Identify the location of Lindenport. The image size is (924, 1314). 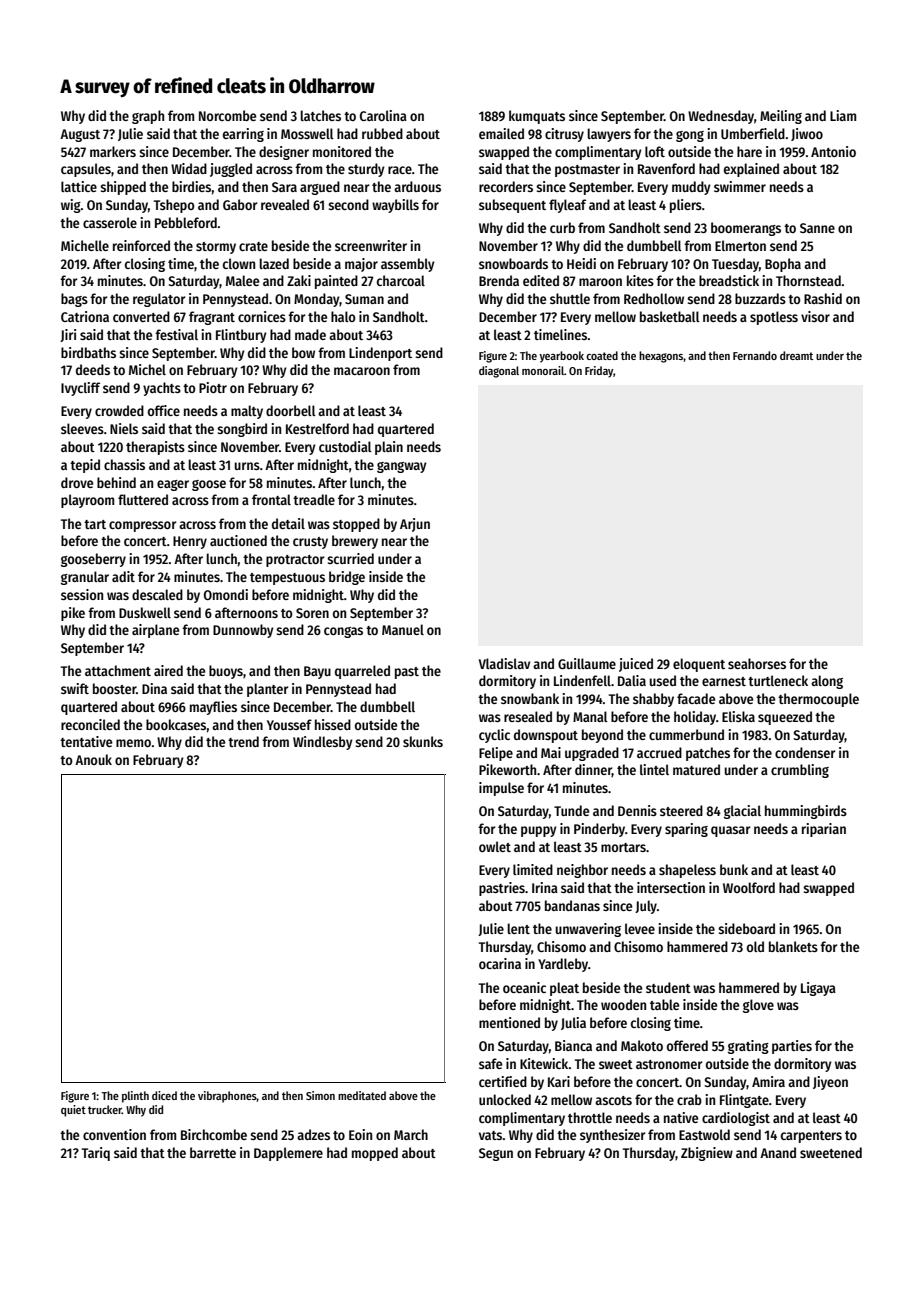
(380, 354).
